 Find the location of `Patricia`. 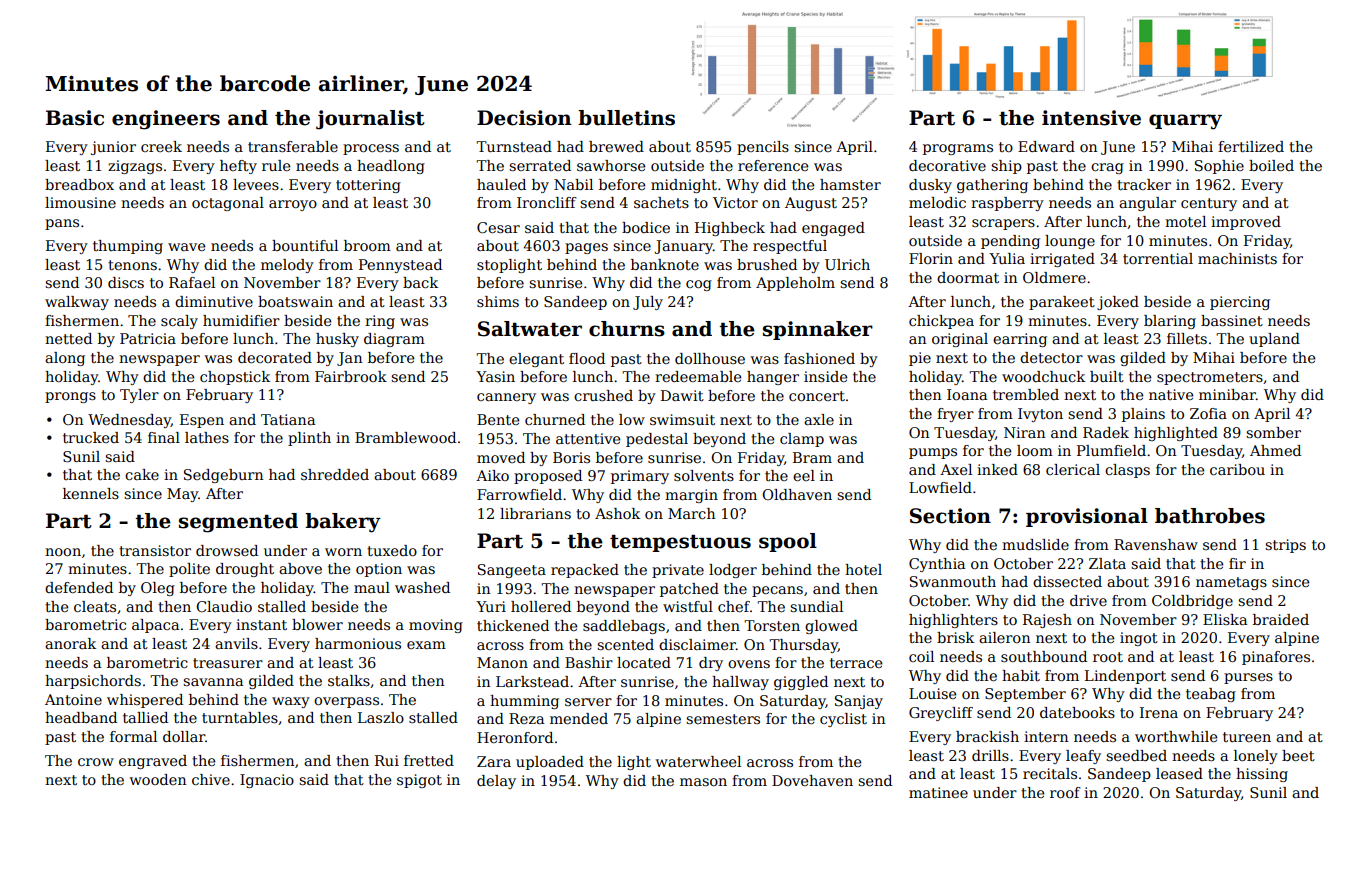

Patricia is located at coordinates (148, 338).
